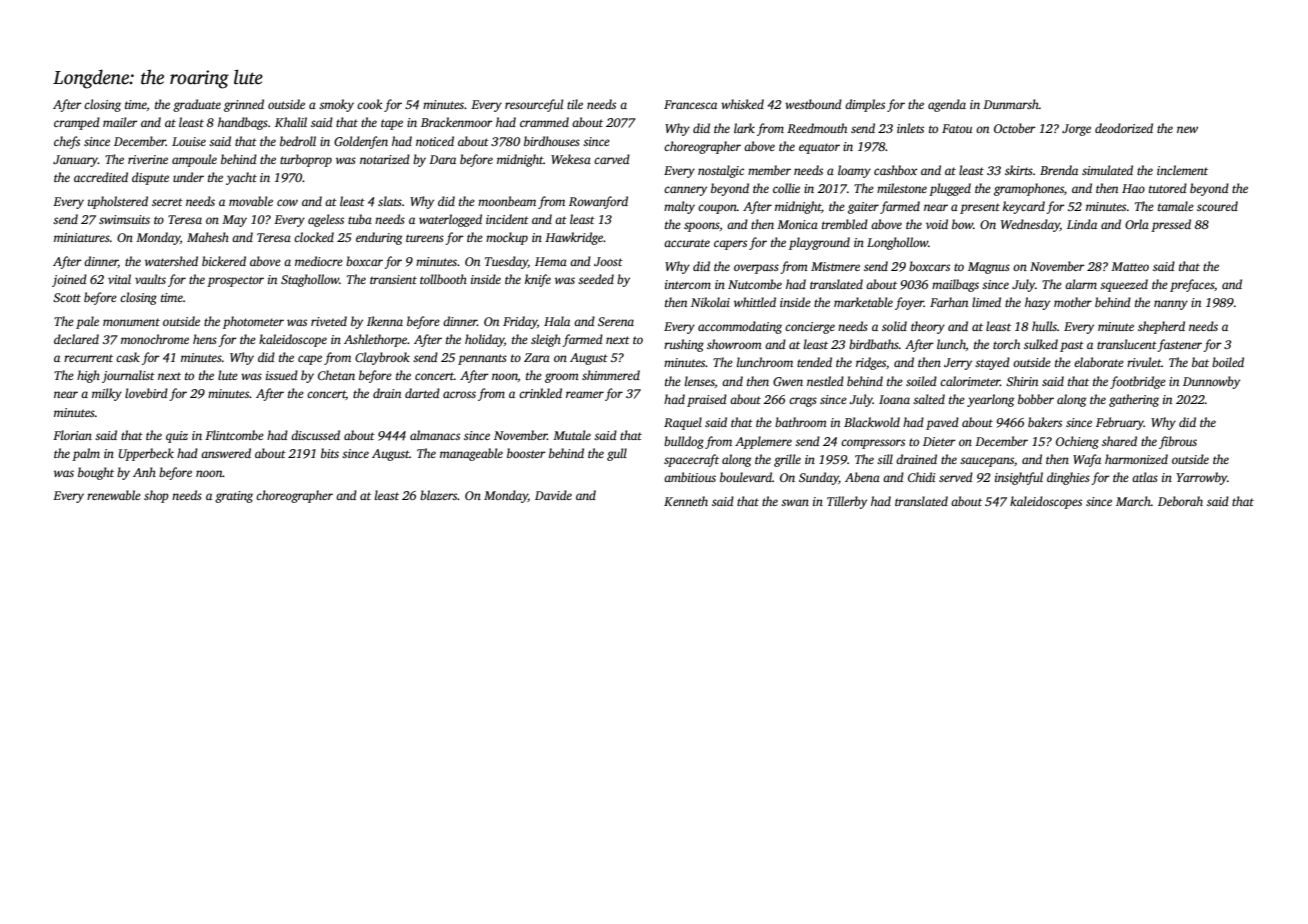 This screenshot has height=924, width=1308. What do you see at coordinates (72, 435) in the screenshot?
I see `Florian` at bounding box center [72, 435].
